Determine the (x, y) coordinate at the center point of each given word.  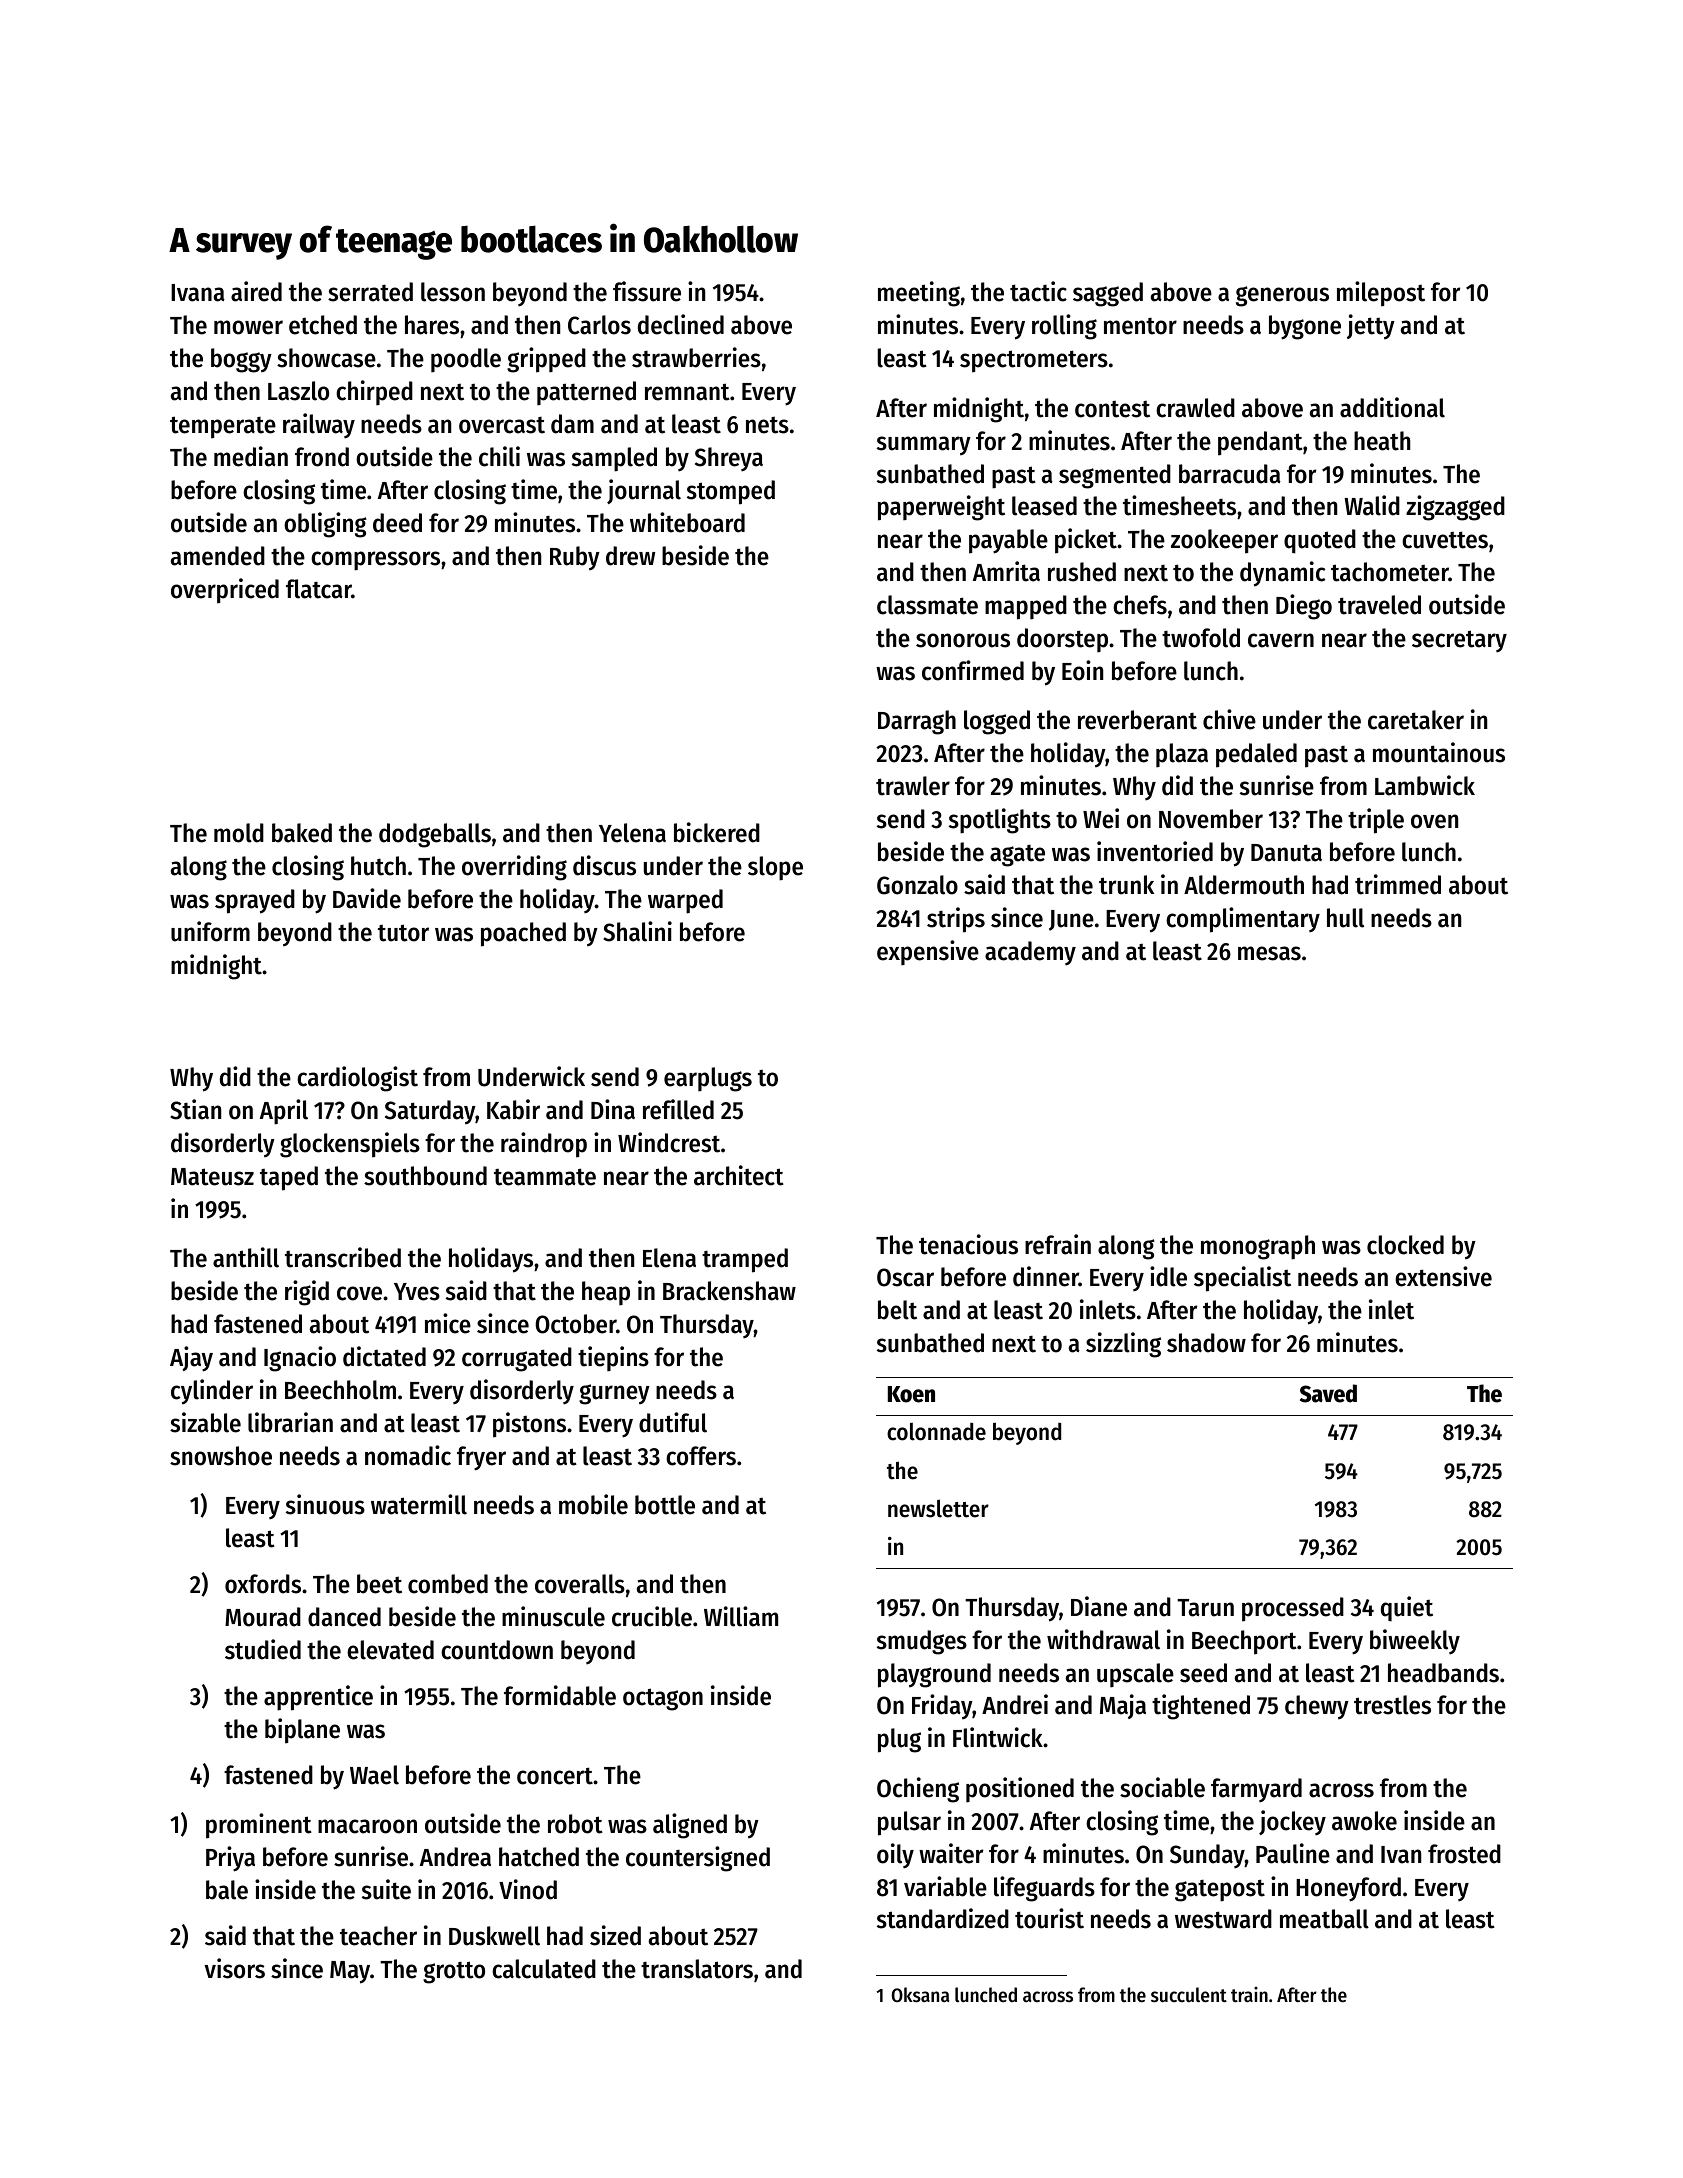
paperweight (941, 508)
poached (523, 934)
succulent (1189, 1995)
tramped (745, 1260)
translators (697, 1969)
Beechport (1244, 1642)
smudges (922, 1642)
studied (263, 1649)
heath (1382, 441)
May (350, 1972)
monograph (1258, 1247)
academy (1030, 953)
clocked (1405, 1245)
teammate (545, 1177)
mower (248, 327)
